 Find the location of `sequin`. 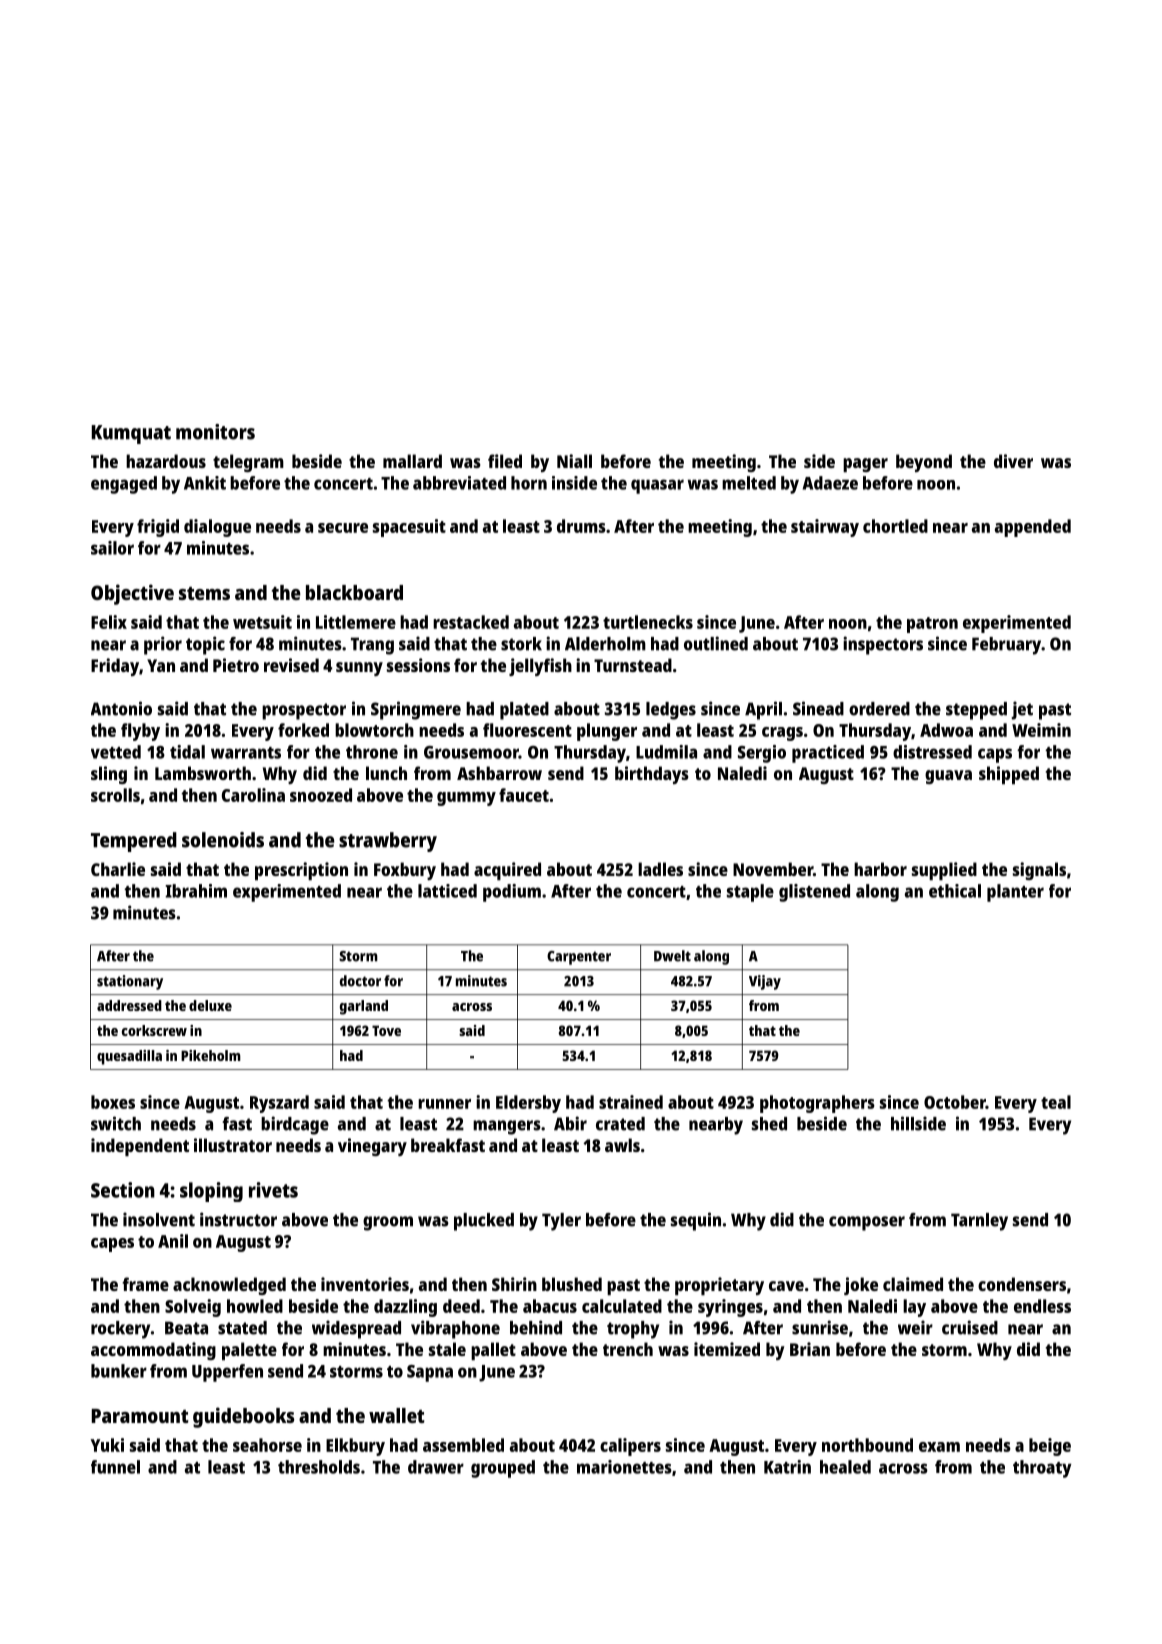

sequin is located at coordinates (696, 1221).
